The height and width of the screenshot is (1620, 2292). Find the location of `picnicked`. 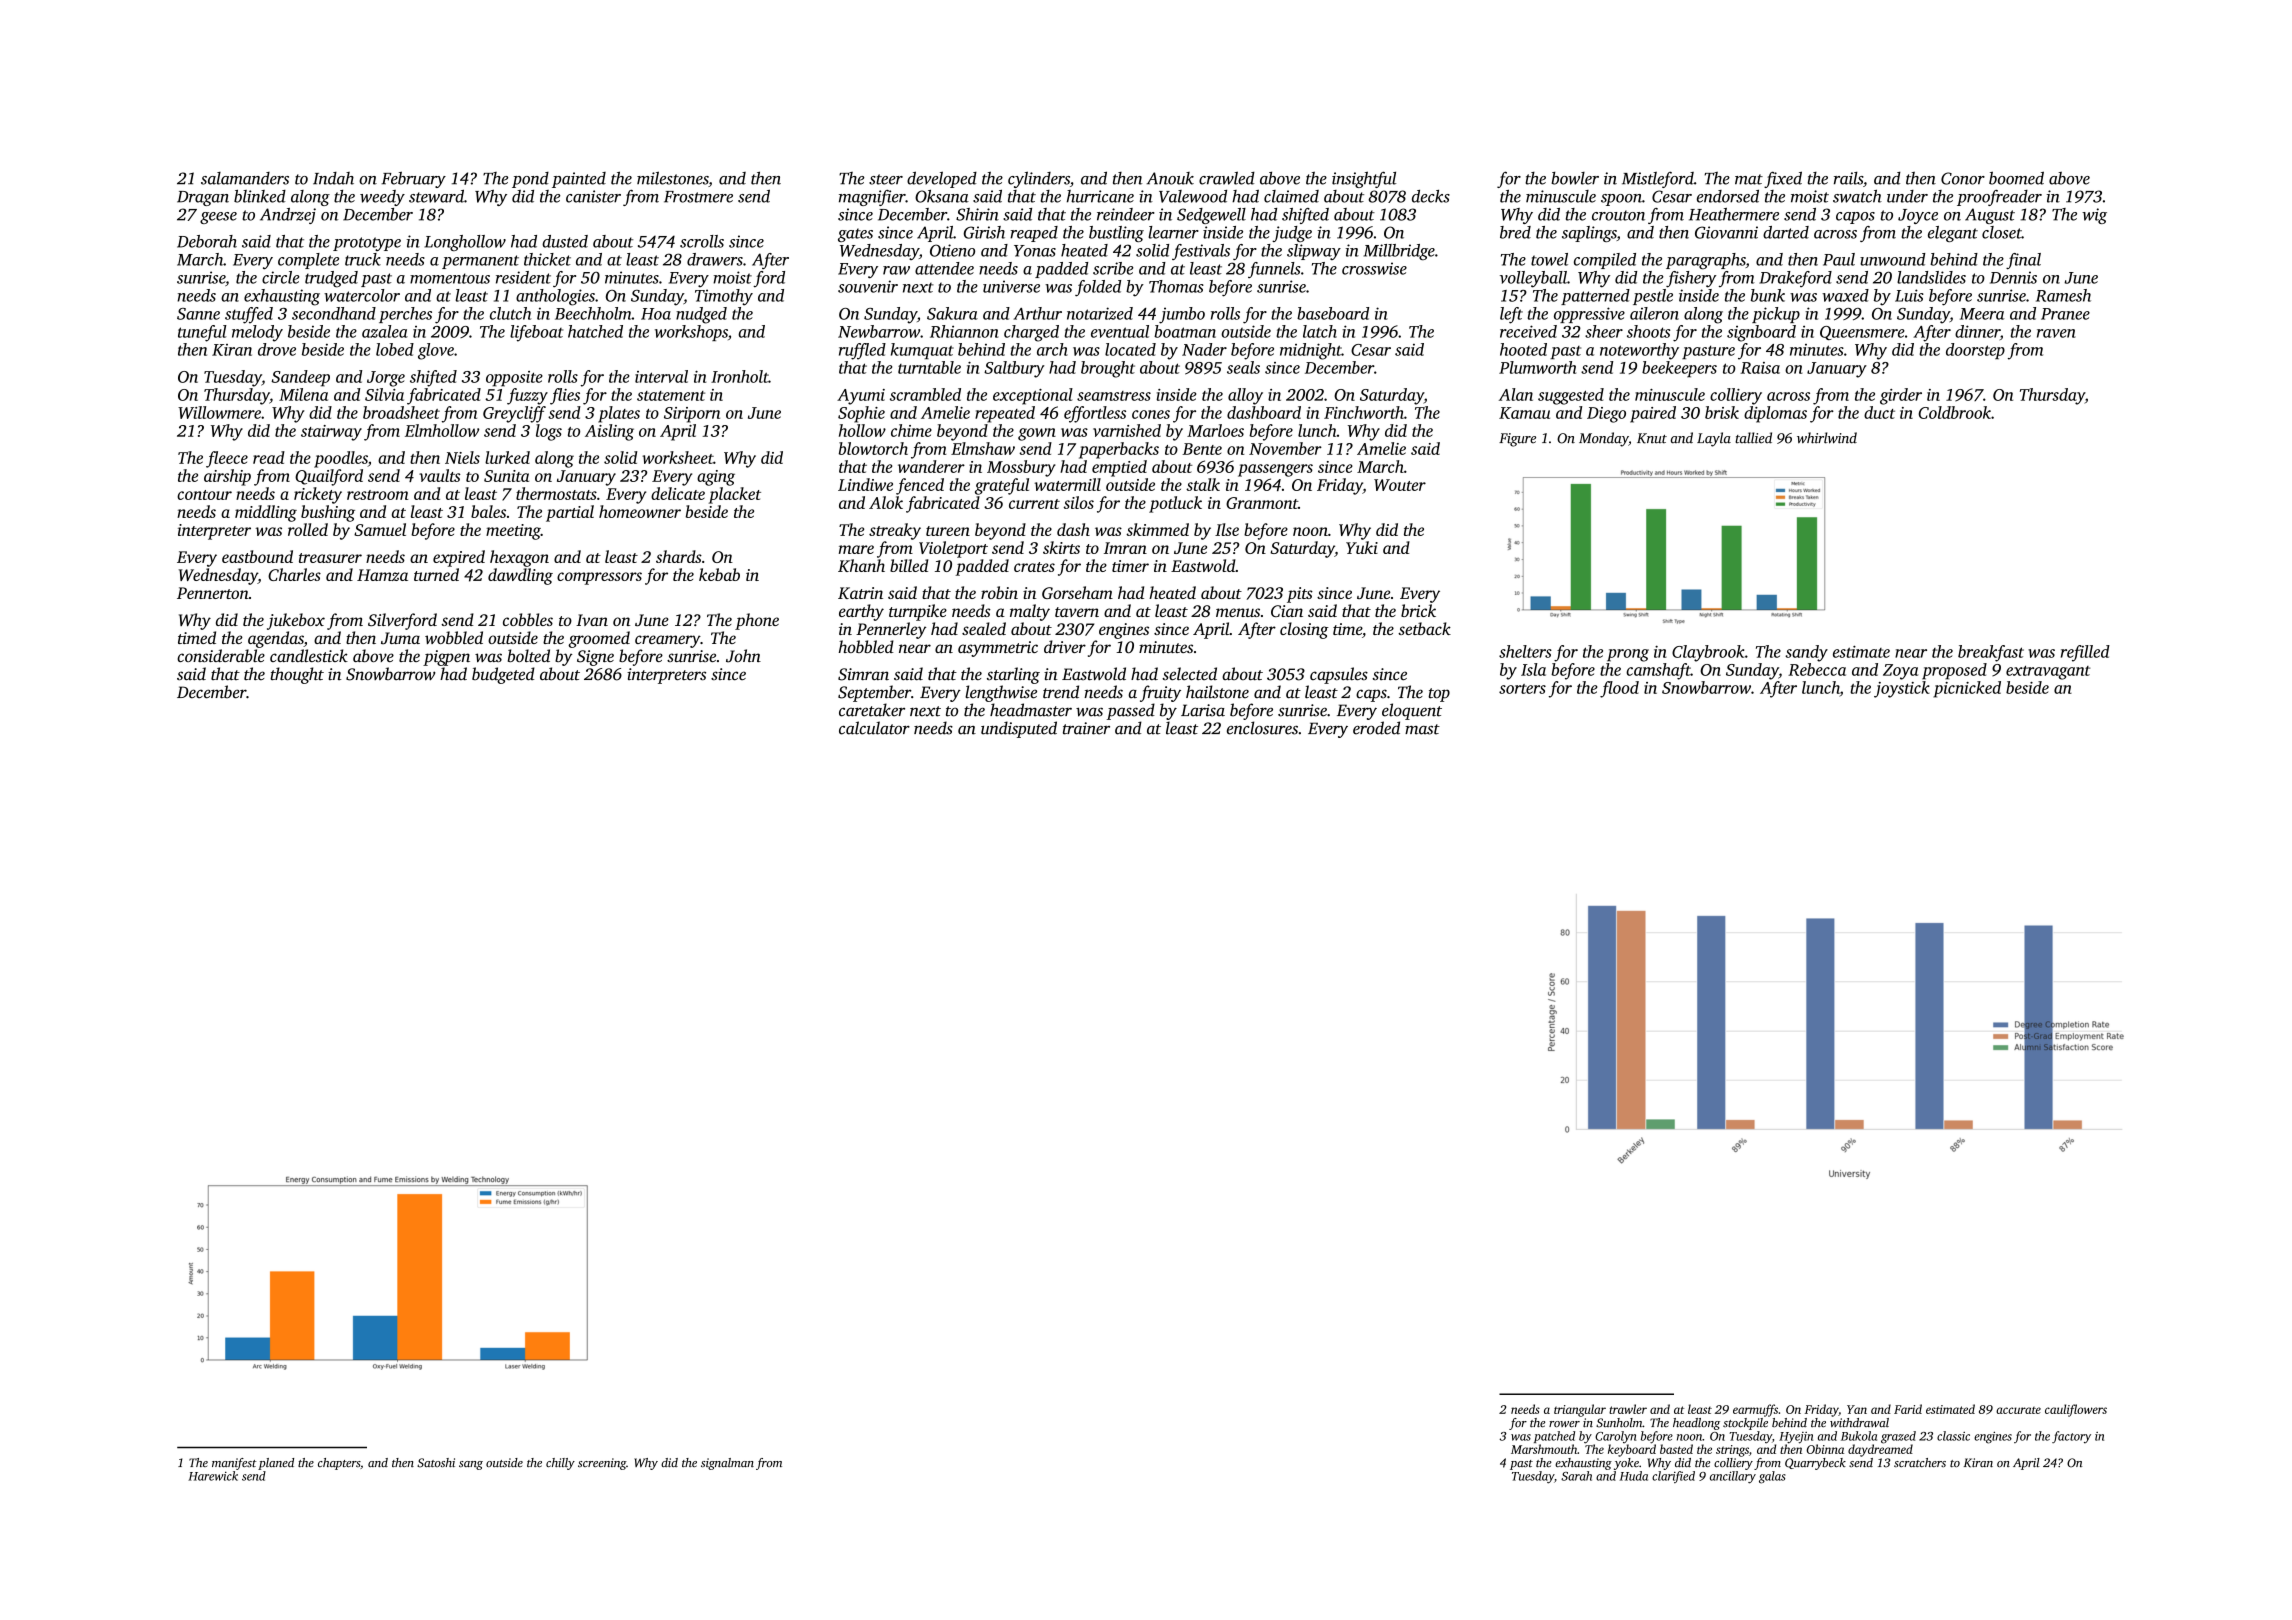

picnicked is located at coordinates (1967, 689).
